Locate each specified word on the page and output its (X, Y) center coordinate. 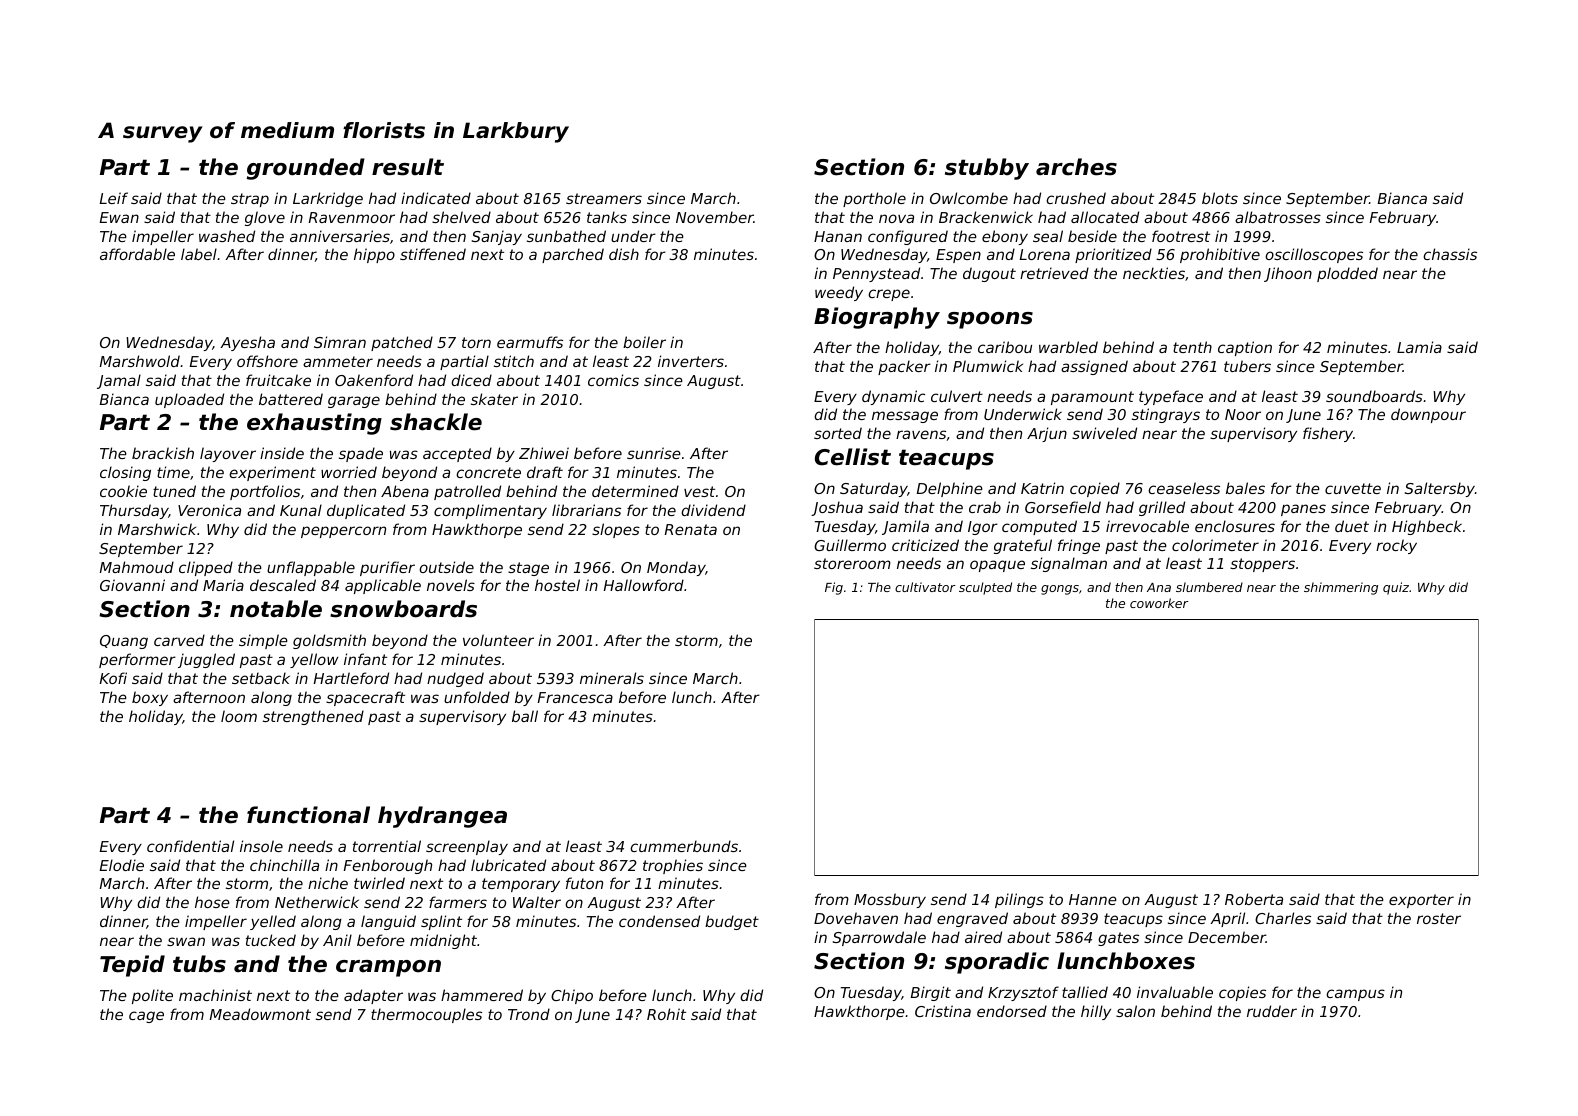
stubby (987, 169)
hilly (1096, 1012)
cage (146, 1017)
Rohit (666, 1014)
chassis (1450, 254)
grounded (306, 169)
